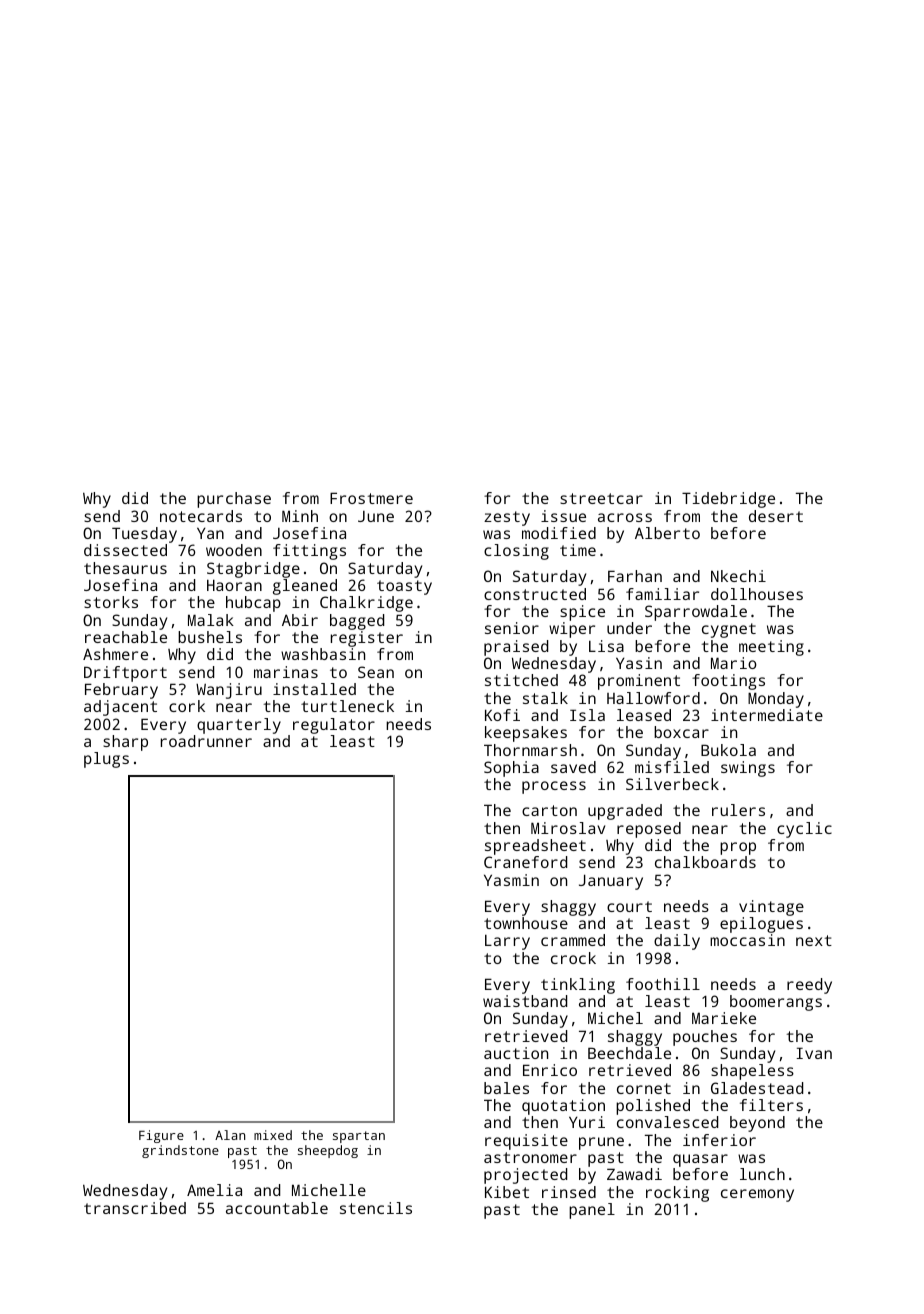 The image size is (924, 1314). What do you see at coordinates (728, 500) in the image?
I see `Tidebridge` at bounding box center [728, 500].
